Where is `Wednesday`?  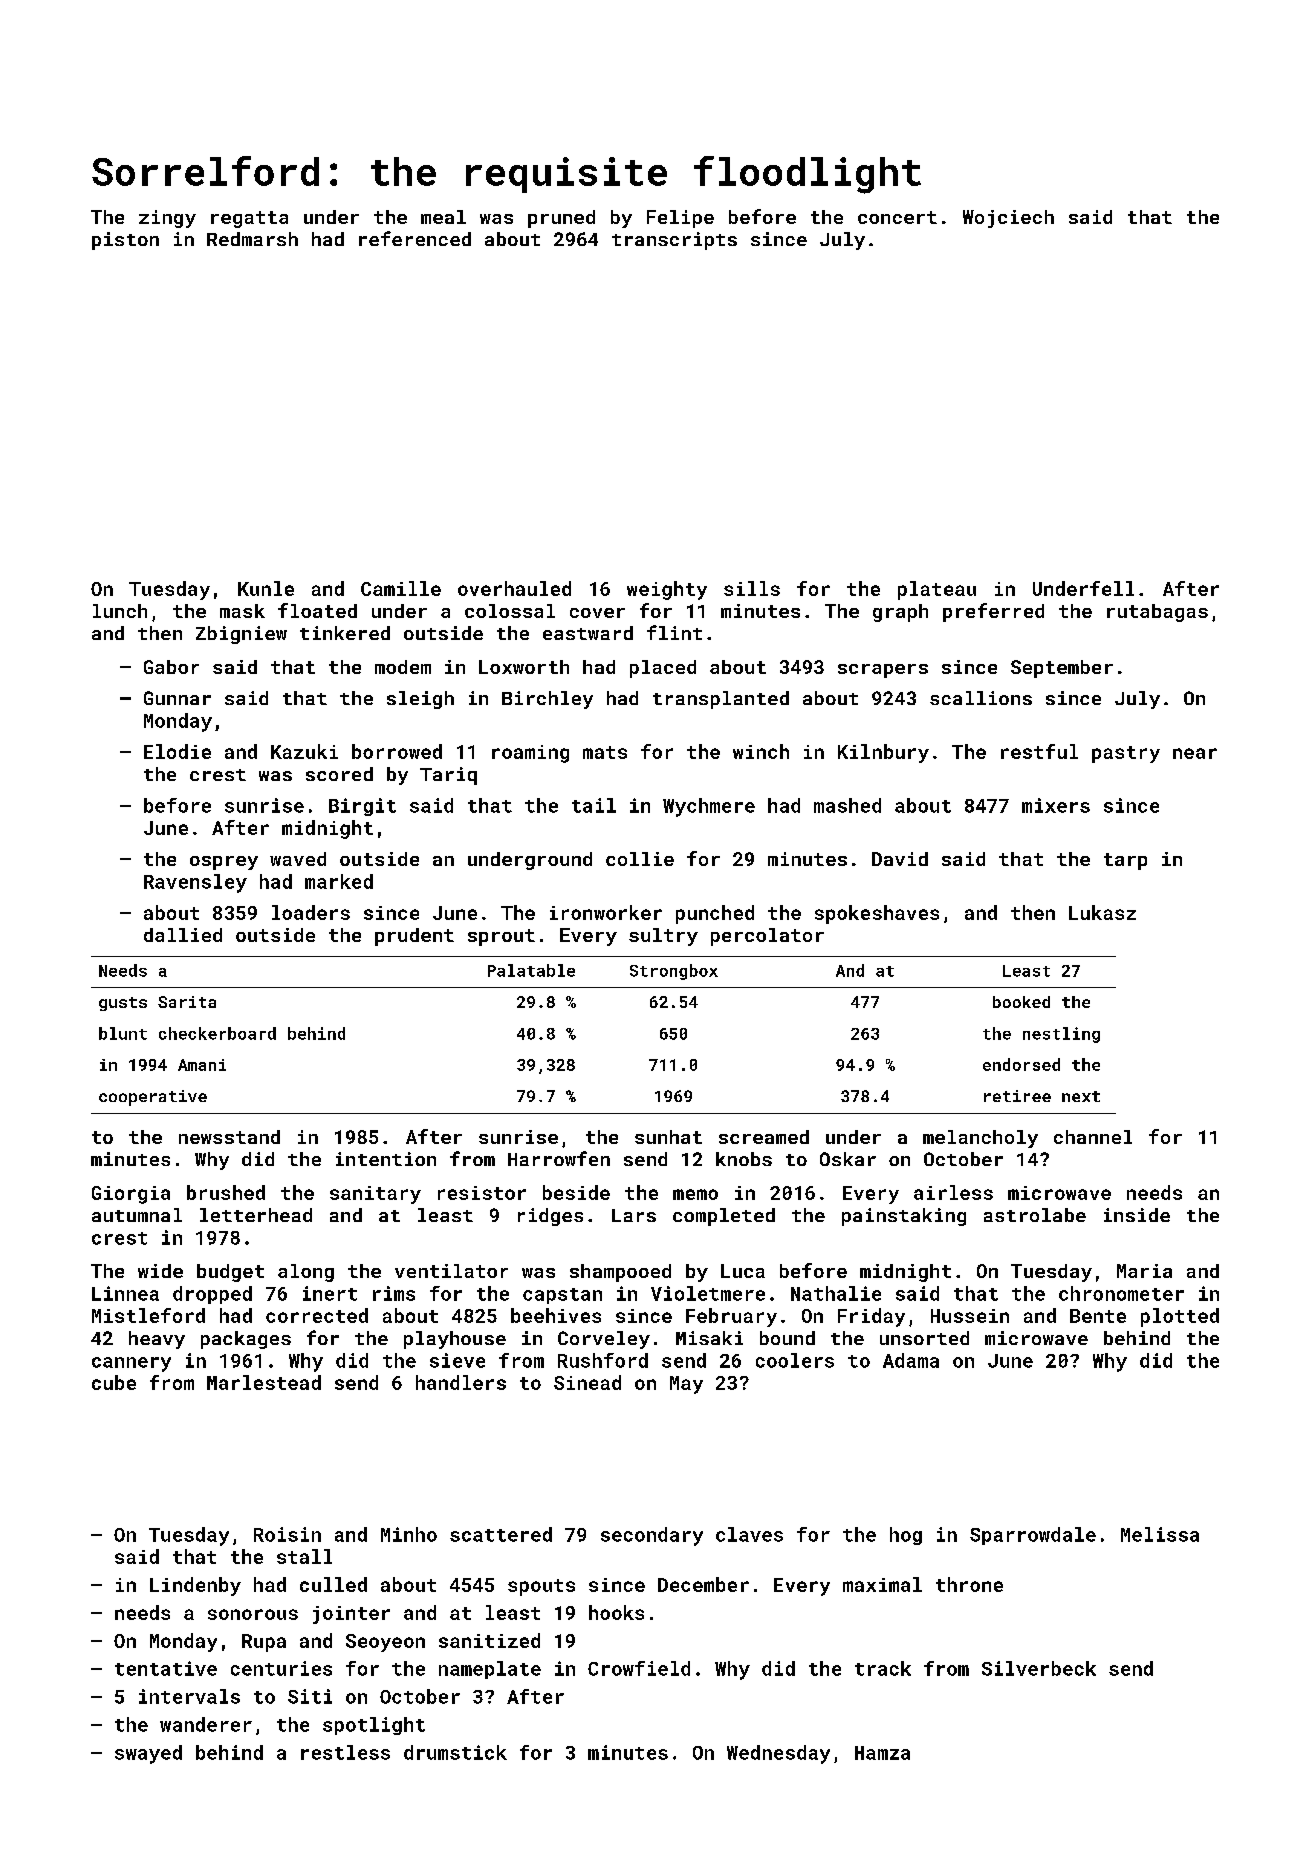
Wednesday is located at coordinates (778, 1754).
